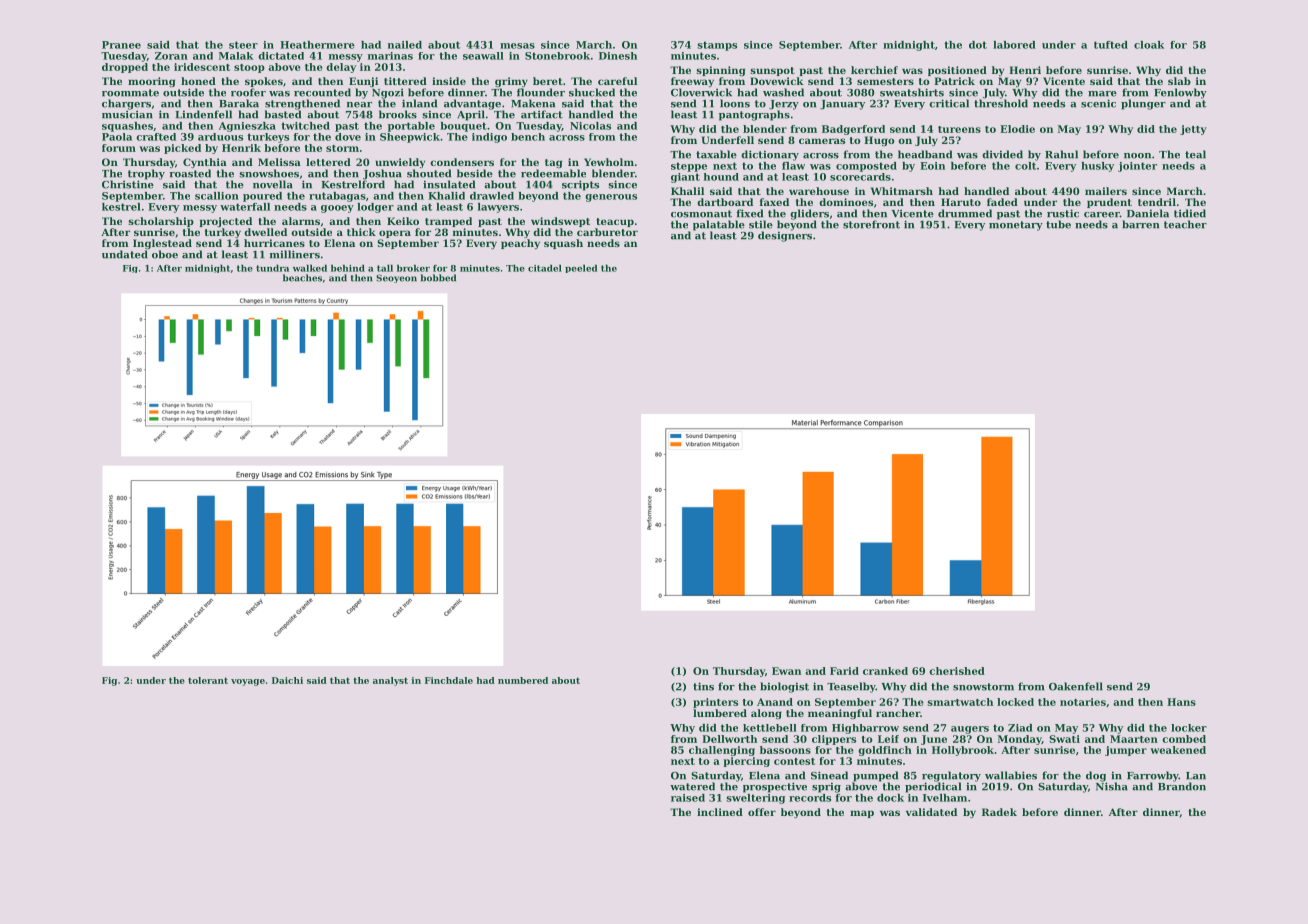 This image has width=1308, height=924. I want to click on Oakenfell, so click(1076, 686).
